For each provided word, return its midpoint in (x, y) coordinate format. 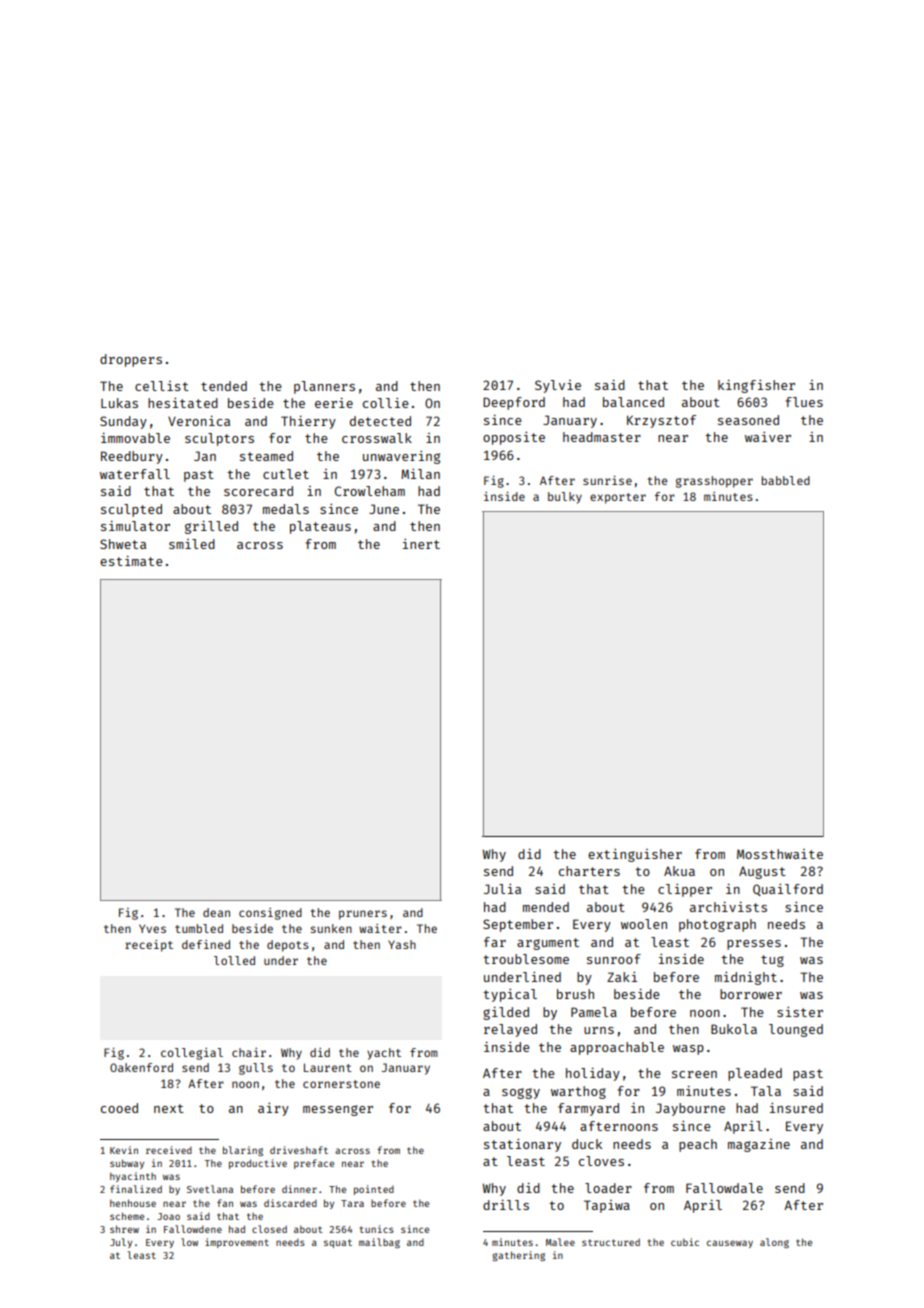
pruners (363, 915)
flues (804, 402)
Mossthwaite (780, 854)
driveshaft (299, 1150)
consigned (270, 914)
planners (324, 387)
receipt (149, 946)
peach (698, 1145)
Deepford (514, 403)
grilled (211, 527)
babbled (786, 480)
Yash (402, 944)
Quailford (788, 890)
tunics (376, 1229)
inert (421, 544)
